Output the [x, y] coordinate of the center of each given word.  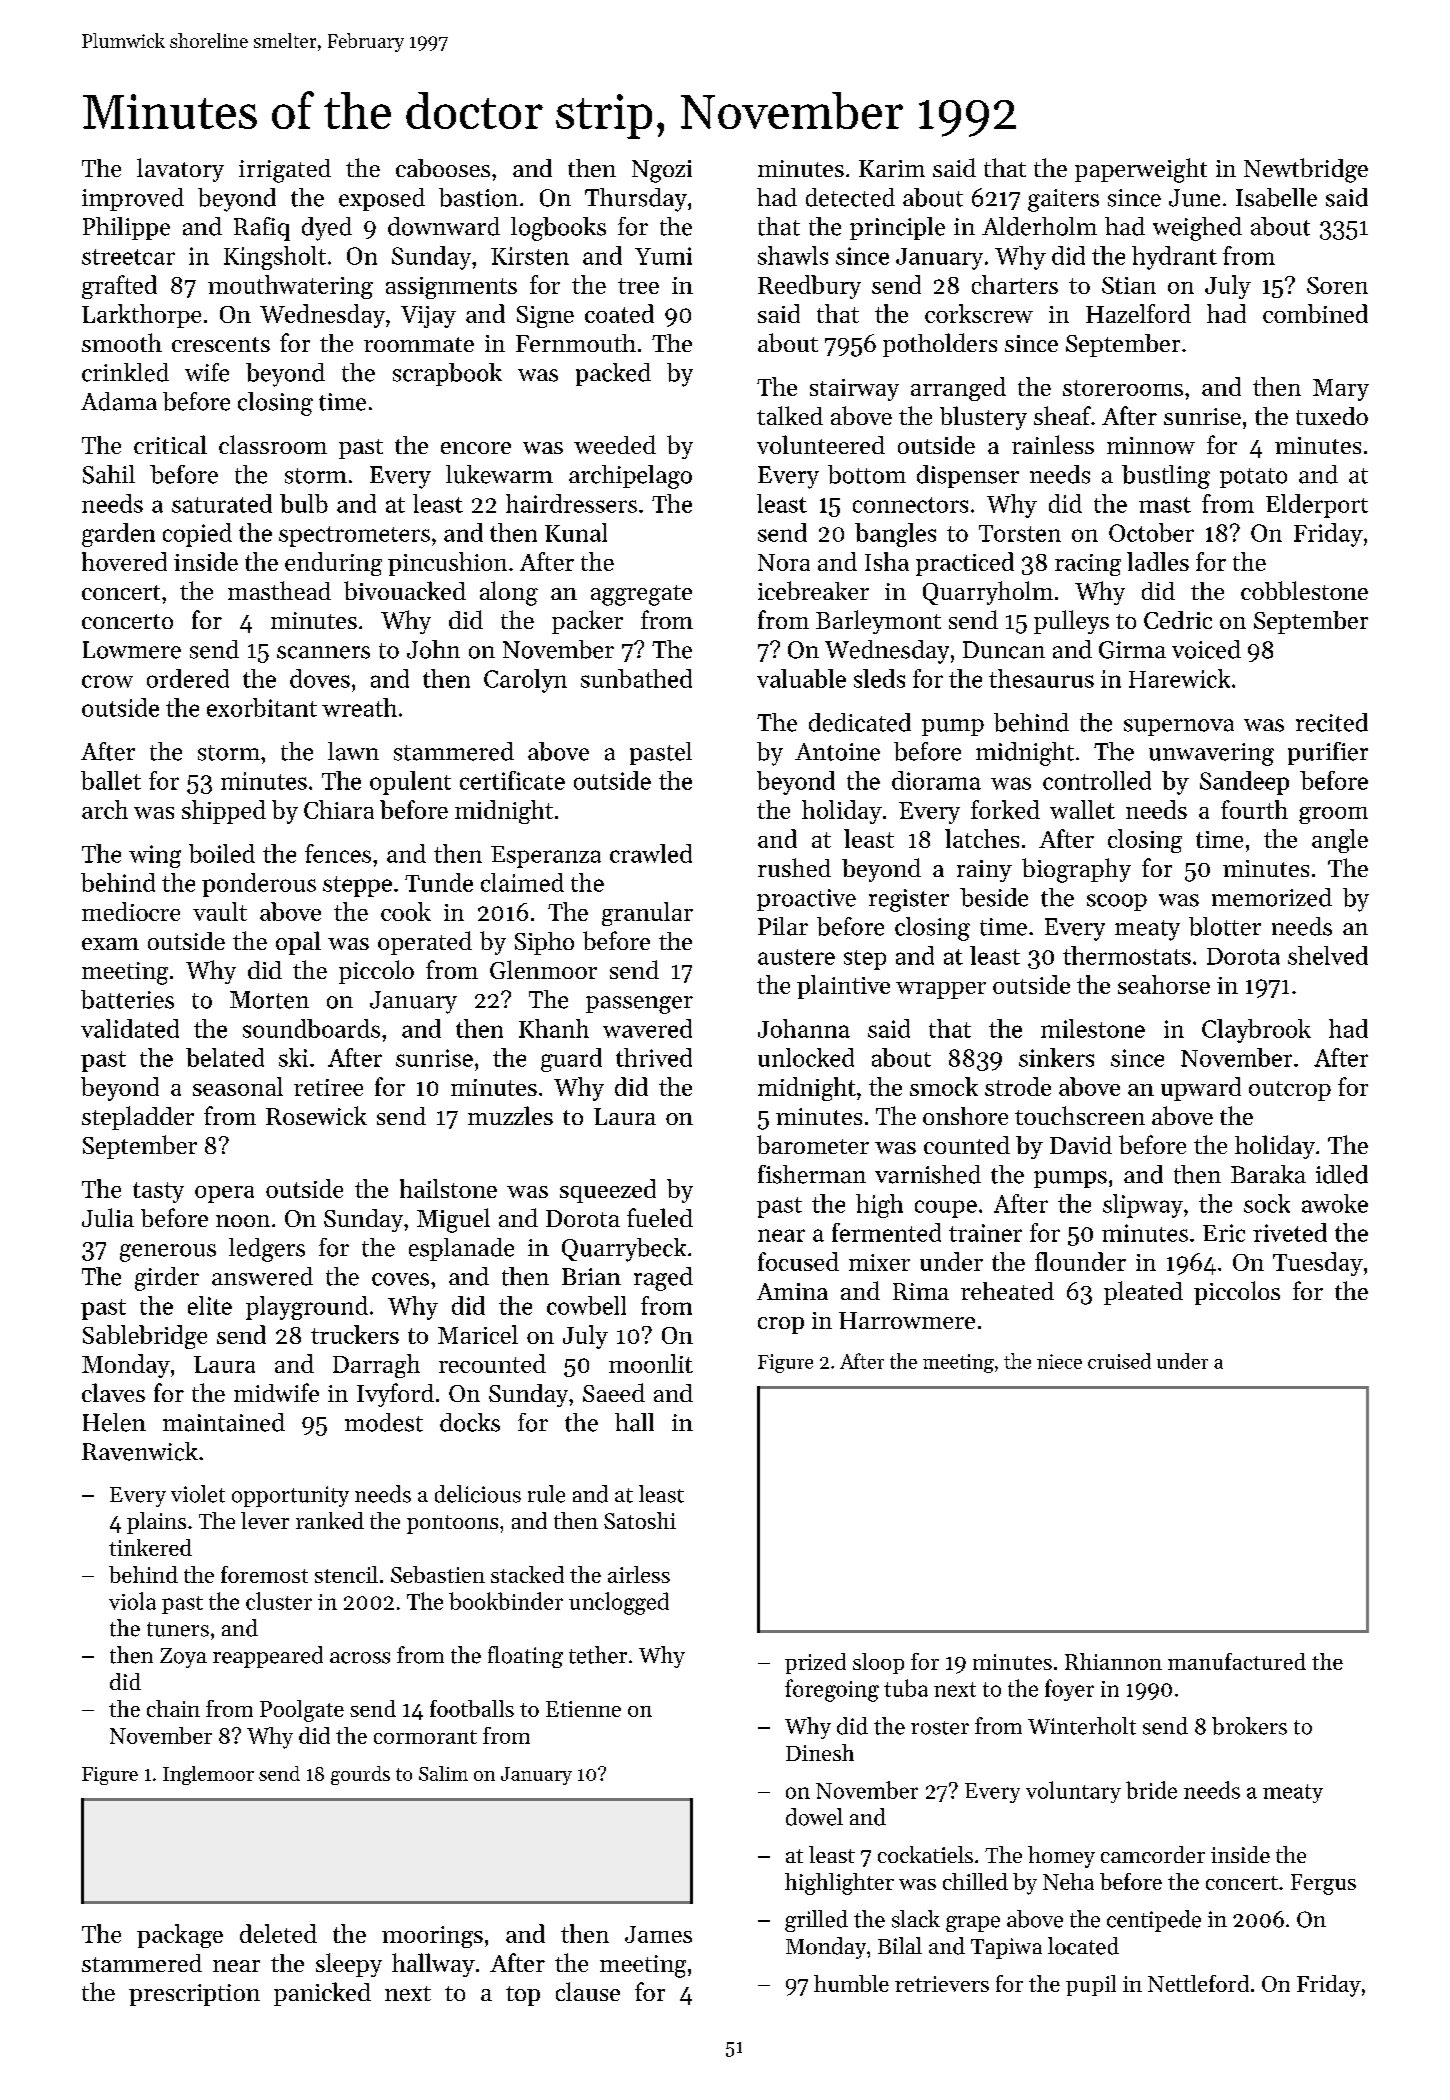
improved [133, 199]
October [1151, 532]
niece [1059, 1361]
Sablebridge [145, 1337]
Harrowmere [907, 1320]
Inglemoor [208, 1775]
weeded [615, 444]
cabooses [443, 168]
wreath [359, 707]
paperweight [1141, 170]
